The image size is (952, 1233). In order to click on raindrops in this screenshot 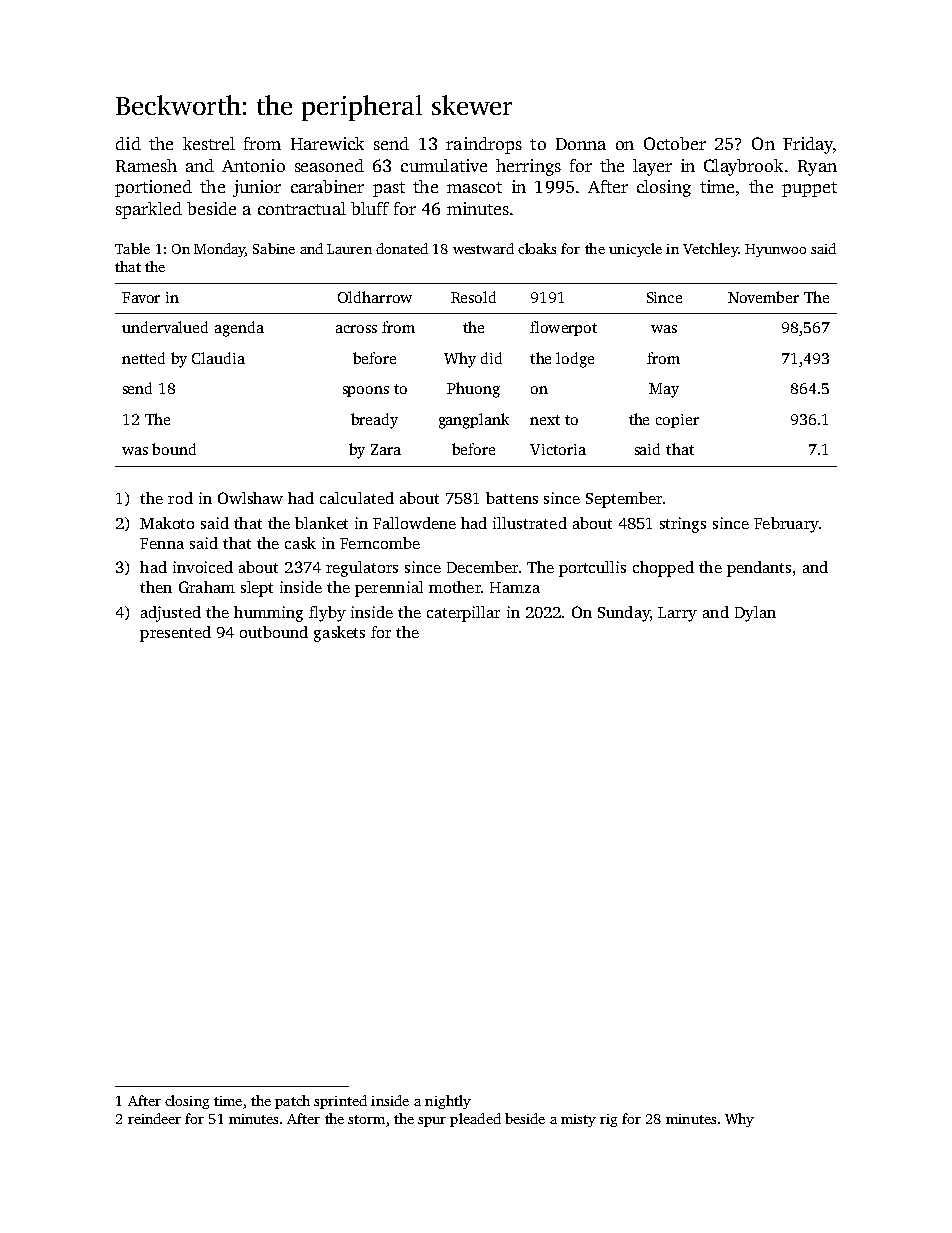, I will do `click(484, 145)`.
